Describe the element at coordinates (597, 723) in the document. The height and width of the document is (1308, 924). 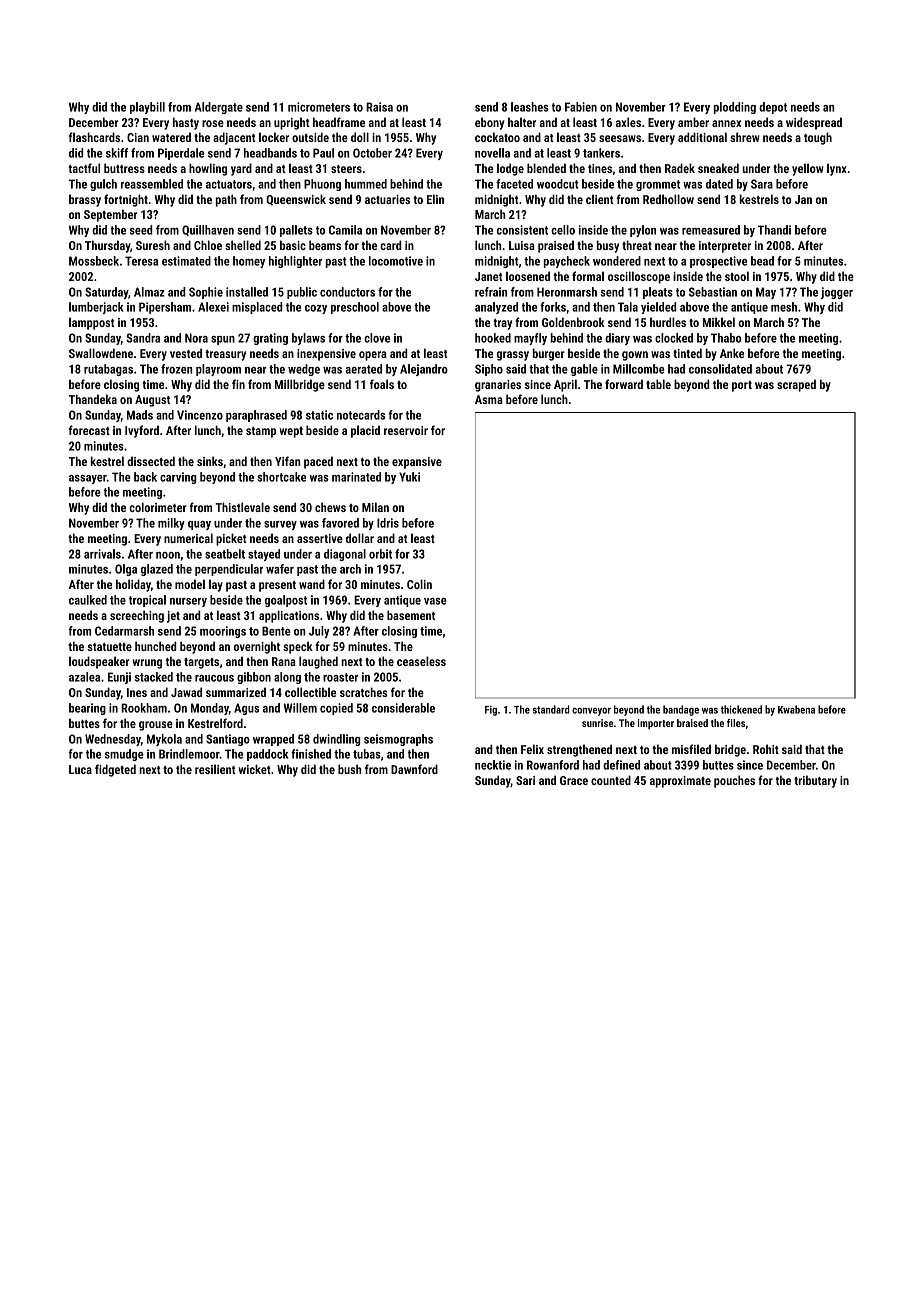
I see `sunrise` at that location.
